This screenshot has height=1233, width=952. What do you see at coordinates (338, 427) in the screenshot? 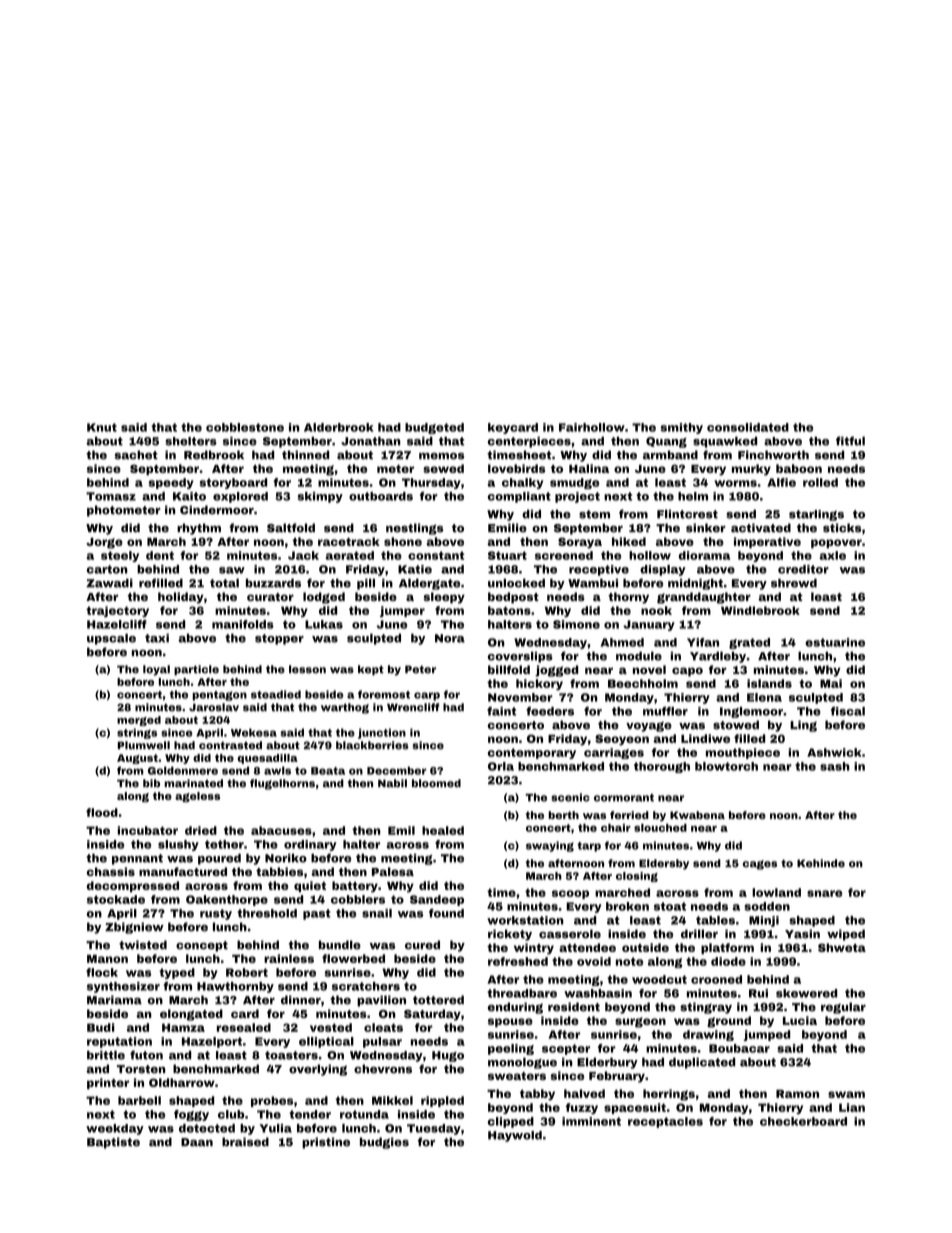
I see `Alderbrook` at bounding box center [338, 427].
